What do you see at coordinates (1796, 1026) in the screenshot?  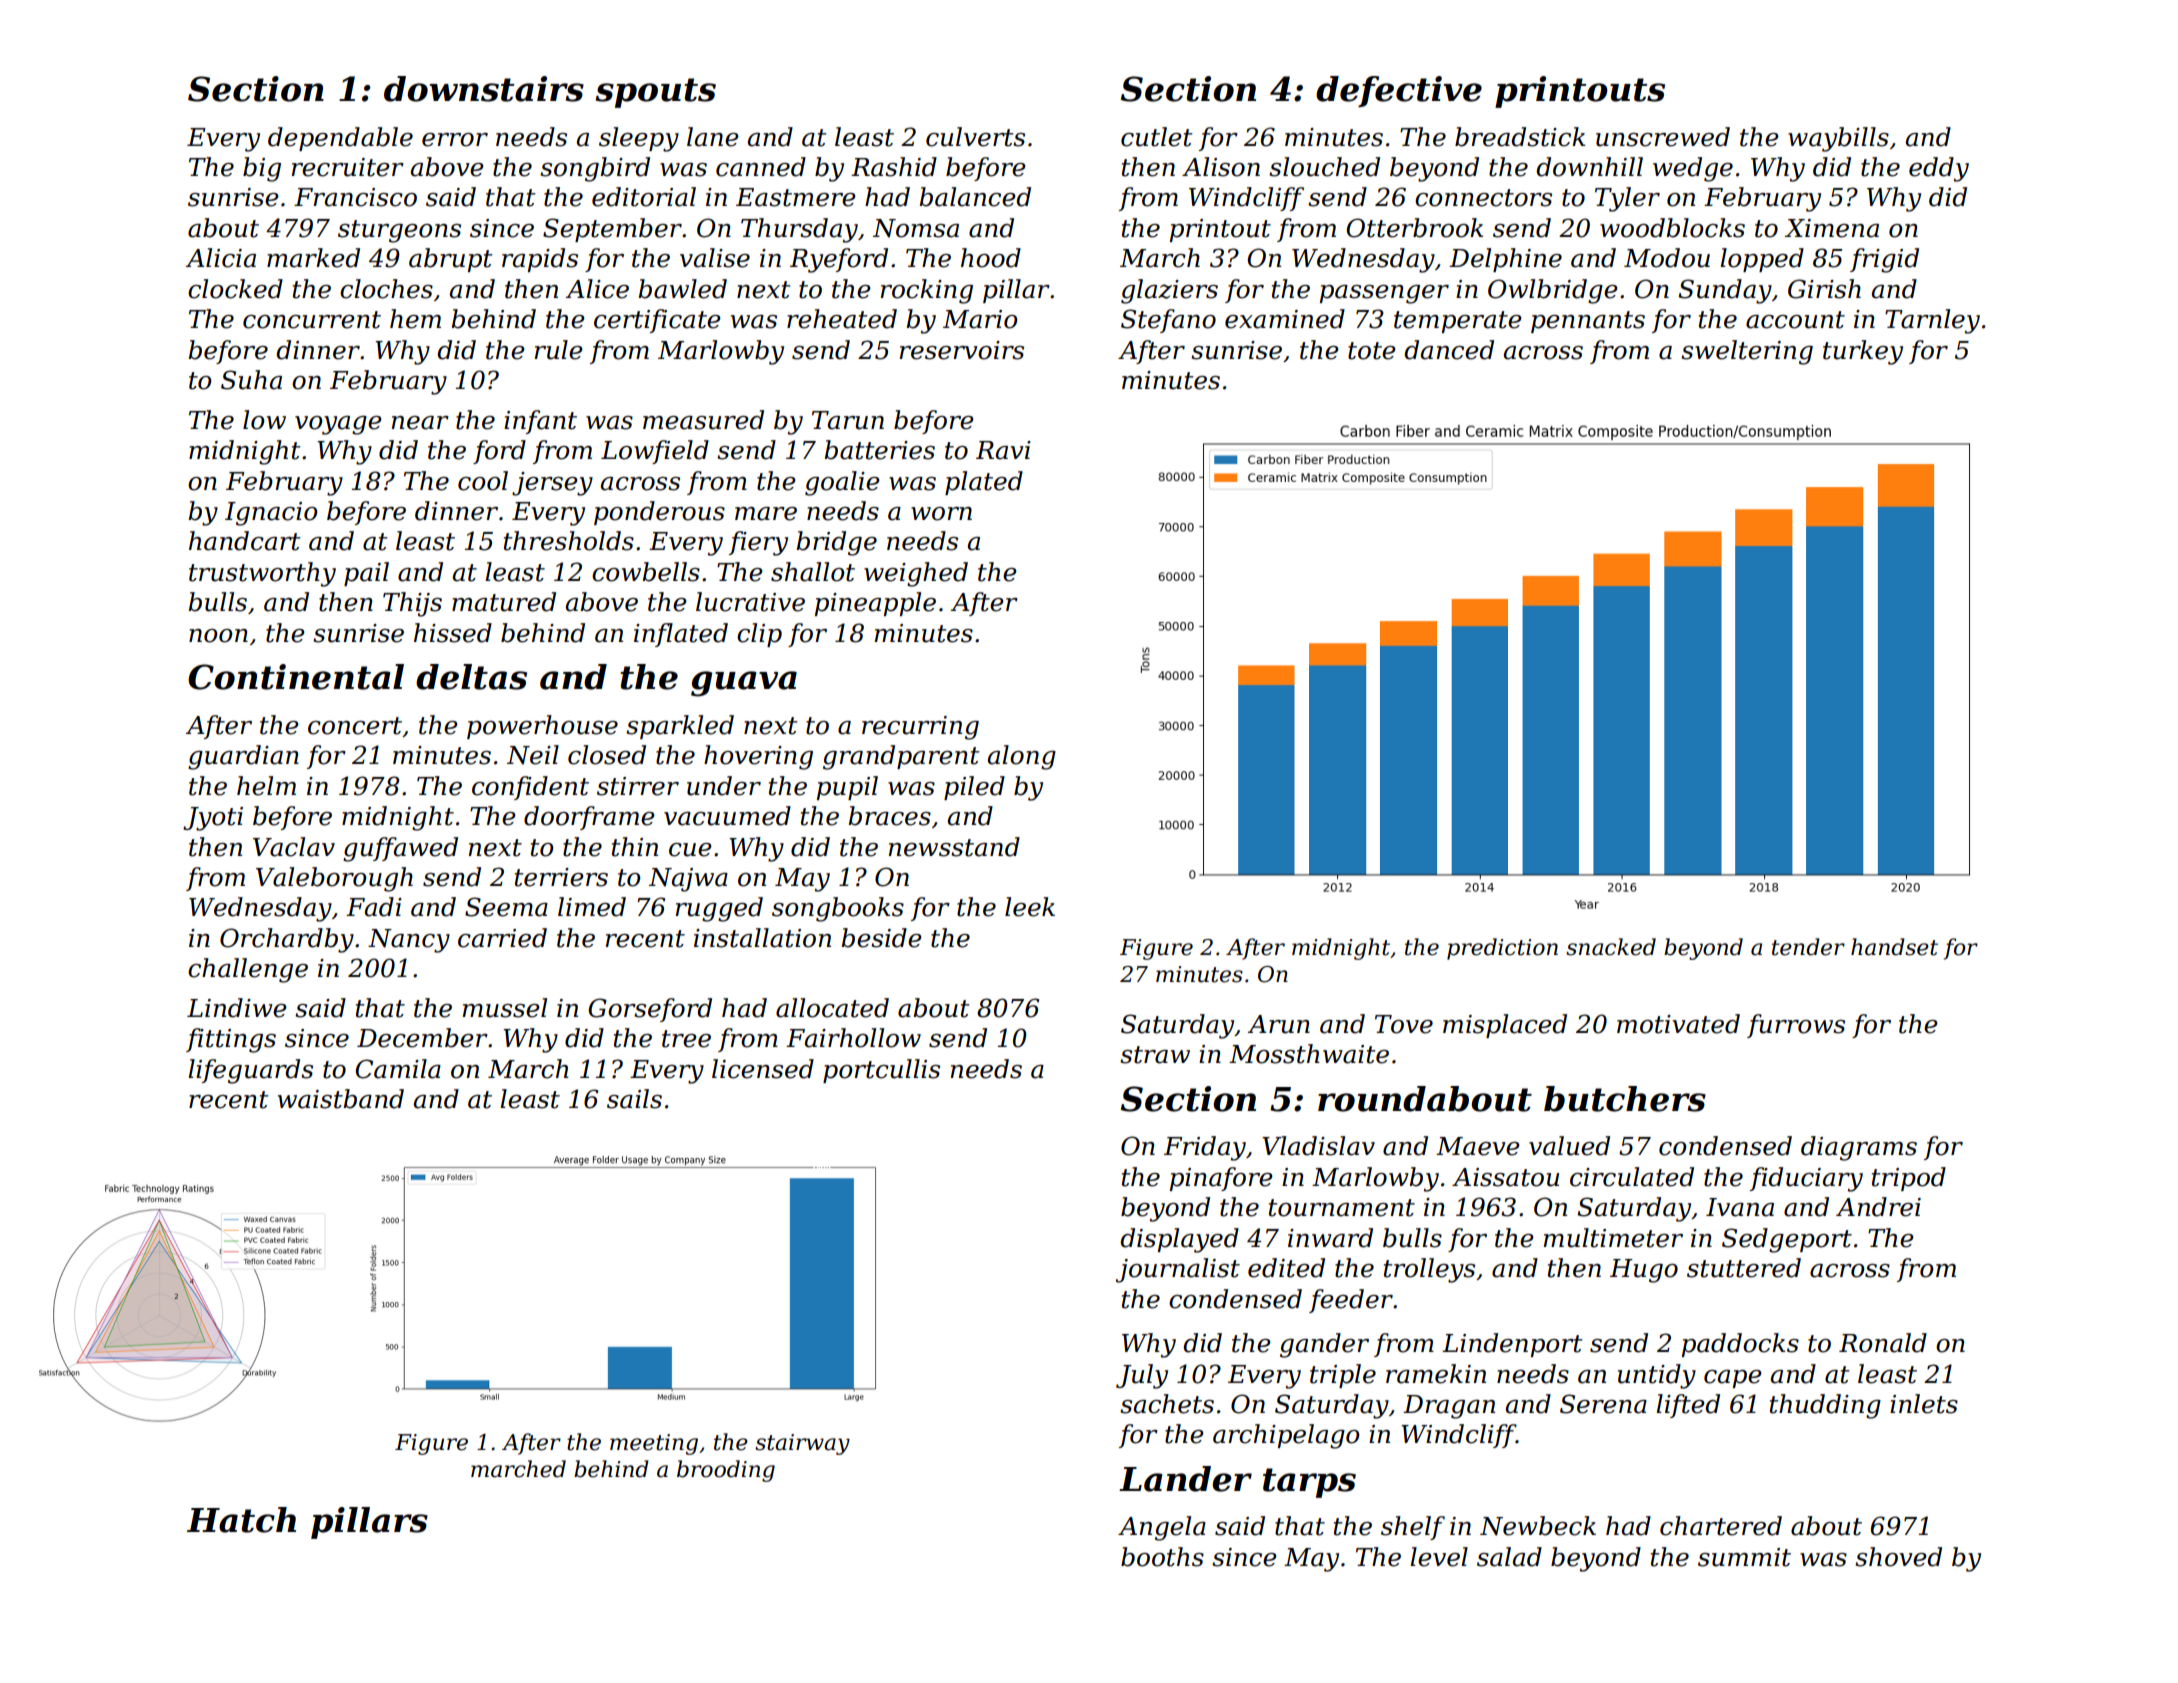 I see `furrows` at bounding box center [1796, 1026].
